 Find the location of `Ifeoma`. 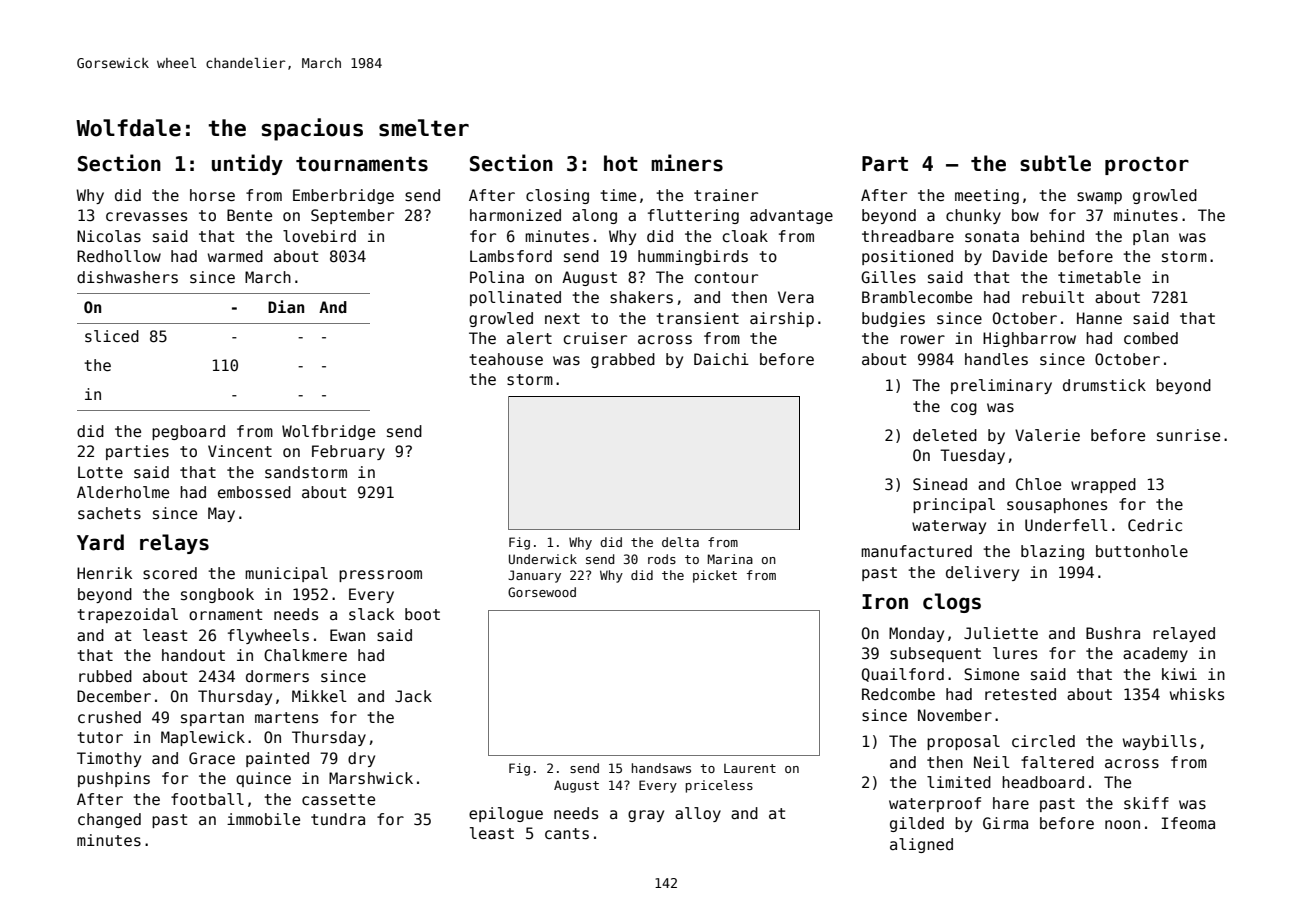

Ifeoma is located at coordinates (1188, 823).
